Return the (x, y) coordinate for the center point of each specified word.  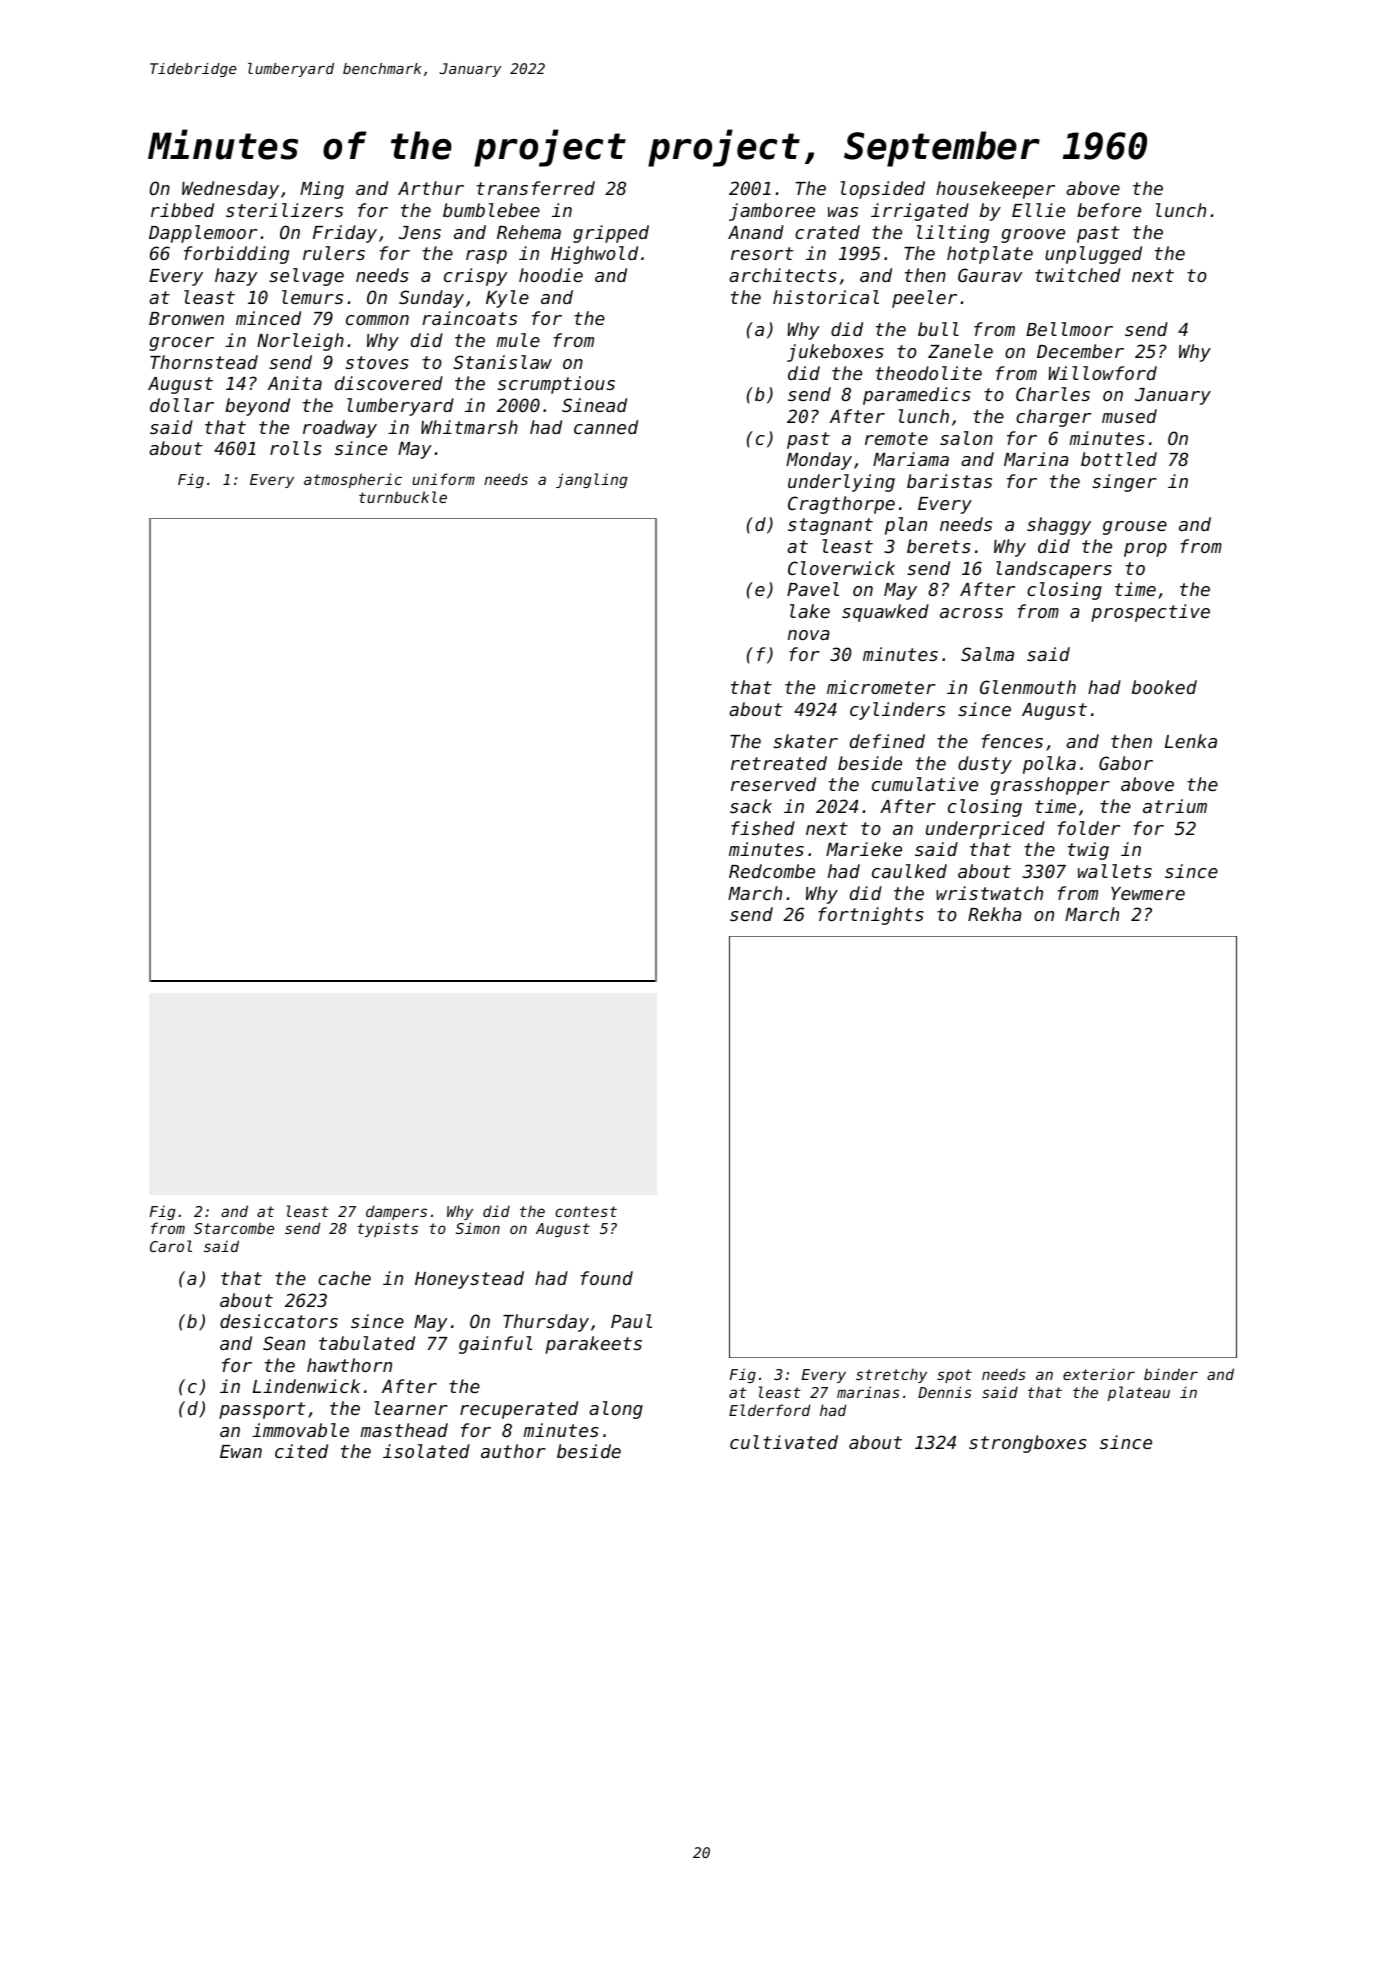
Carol (171, 1246)
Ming (322, 190)
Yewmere (1148, 893)
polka (1049, 765)
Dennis (945, 1392)
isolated (426, 1451)
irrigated (920, 212)
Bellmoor (1069, 329)
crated (827, 232)
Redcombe (772, 871)
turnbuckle (403, 497)
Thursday (546, 1323)
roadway (340, 429)
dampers (396, 1212)
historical (826, 297)
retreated (779, 763)
